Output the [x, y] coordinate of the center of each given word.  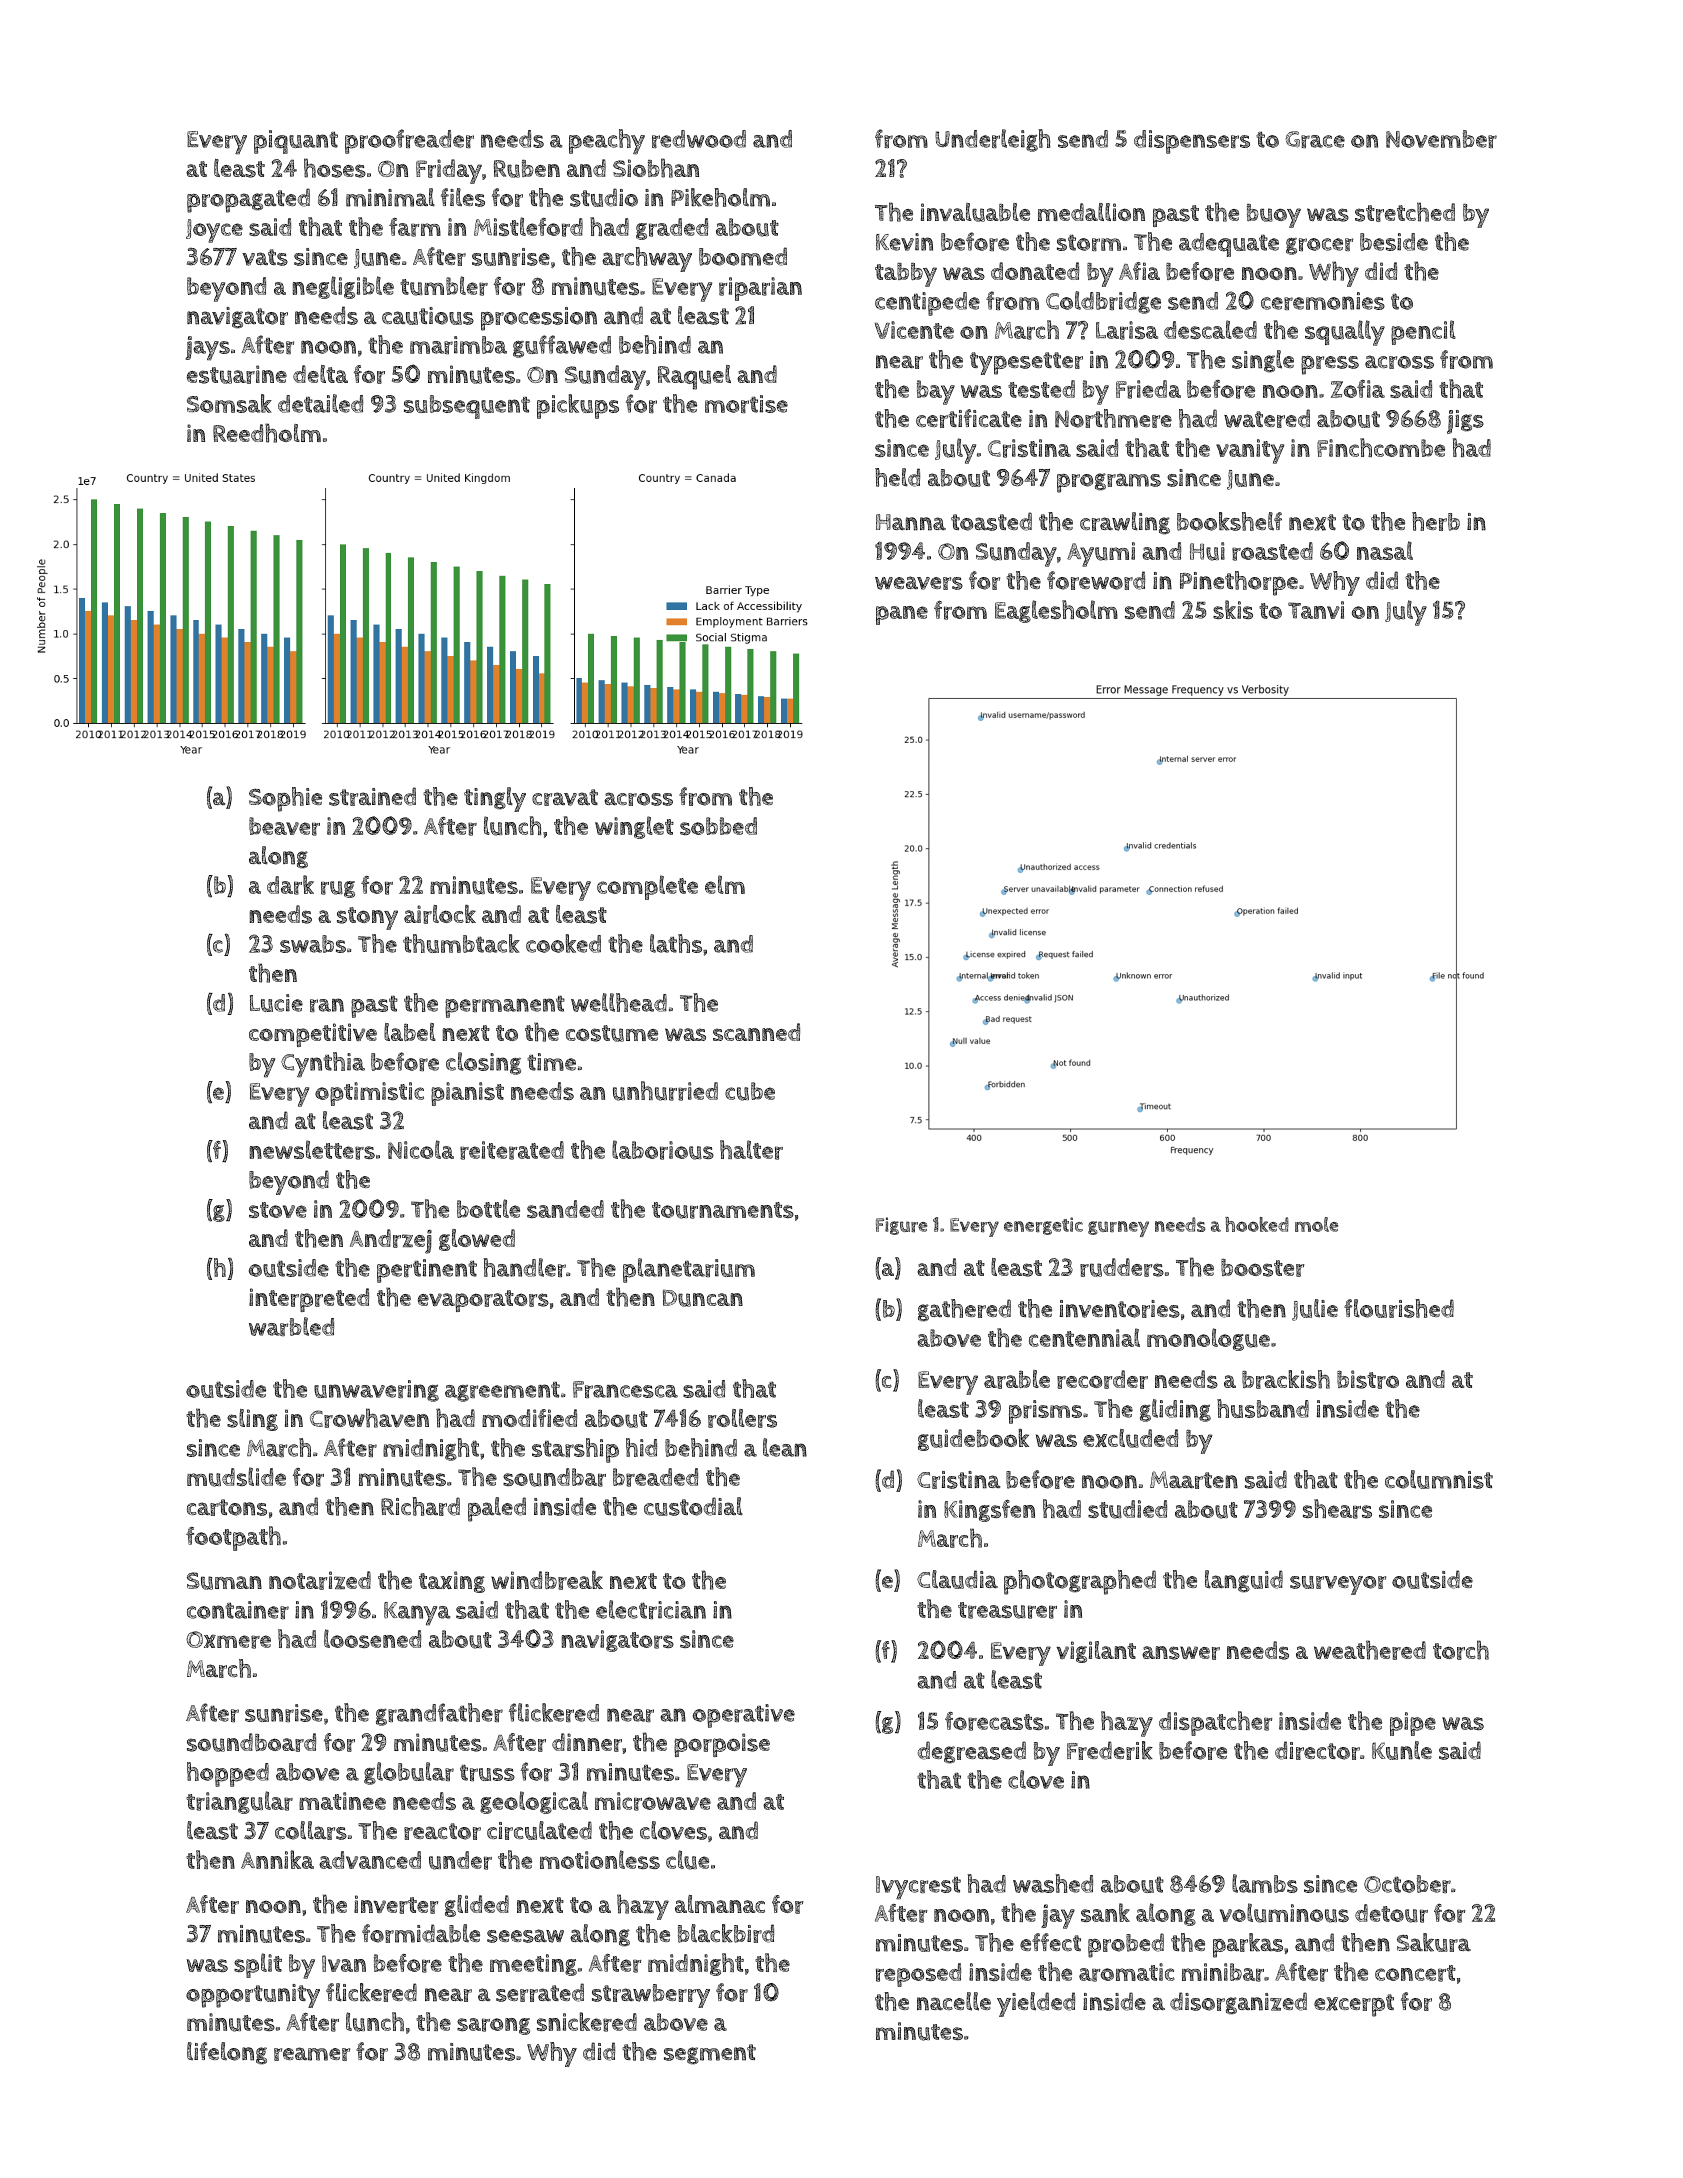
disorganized [1238, 2003]
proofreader [409, 141]
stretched [1405, 212]
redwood [699, 139]
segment [710, 2054]
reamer [312, 2054]
